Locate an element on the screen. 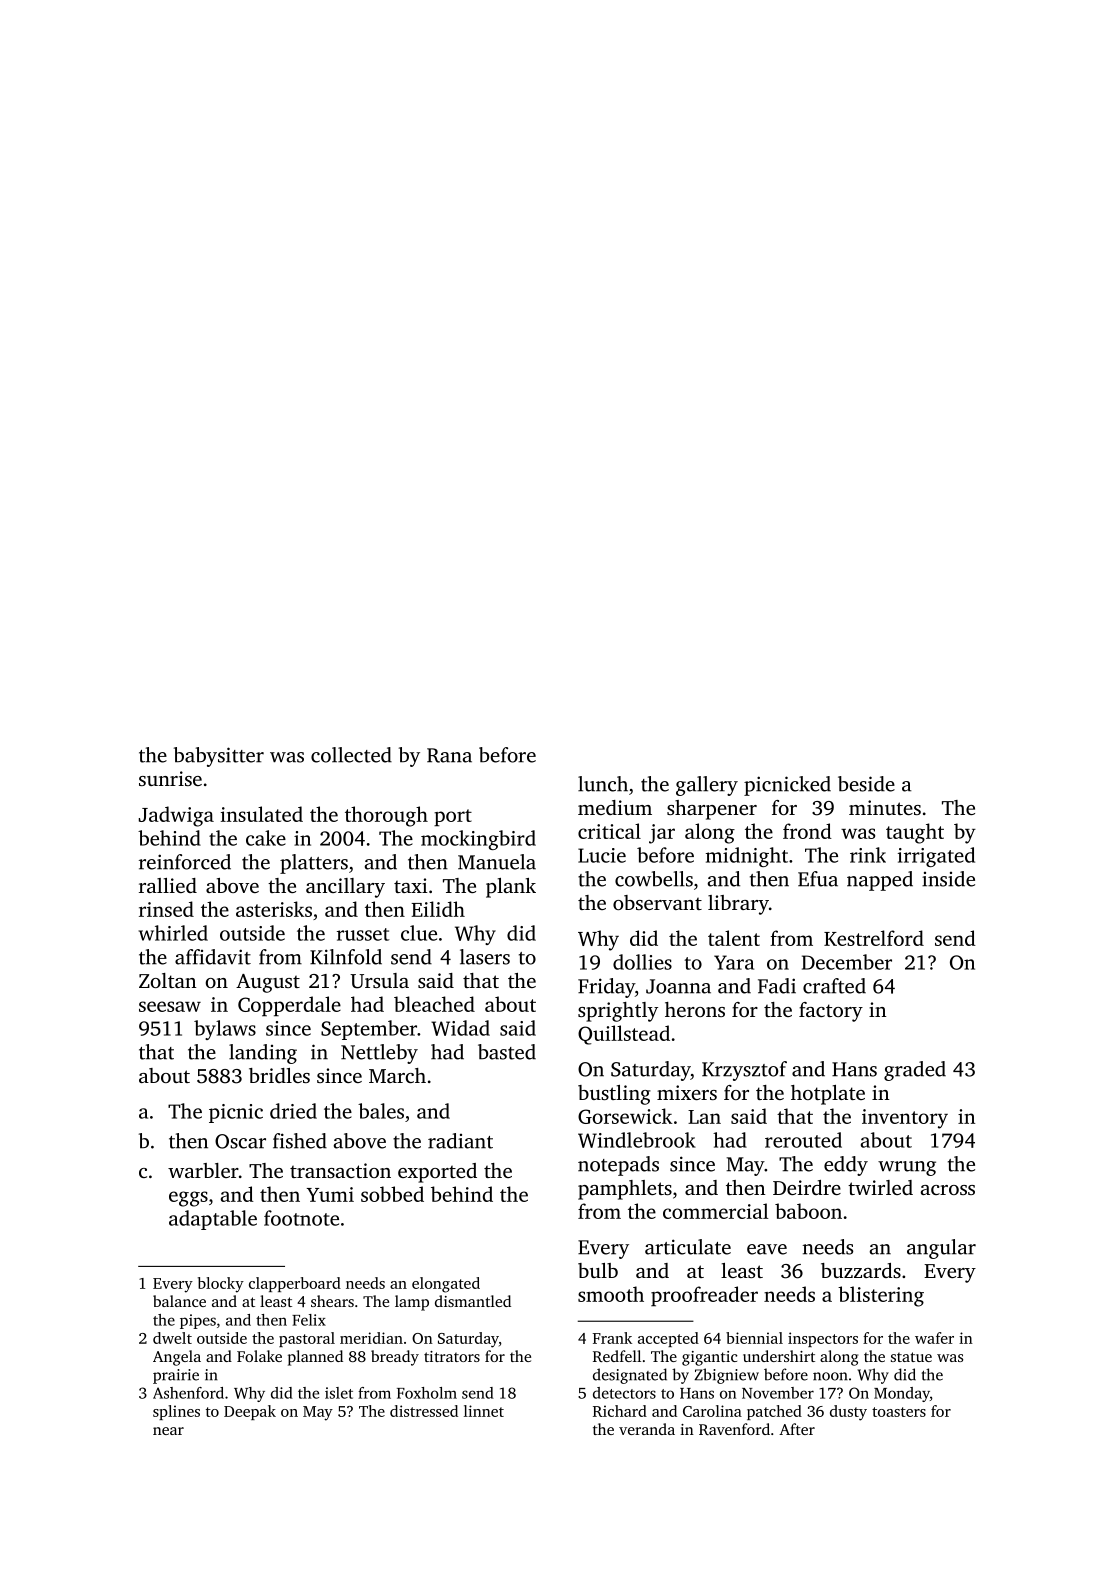  Kestrelford is located at coordinates (874, 938).
